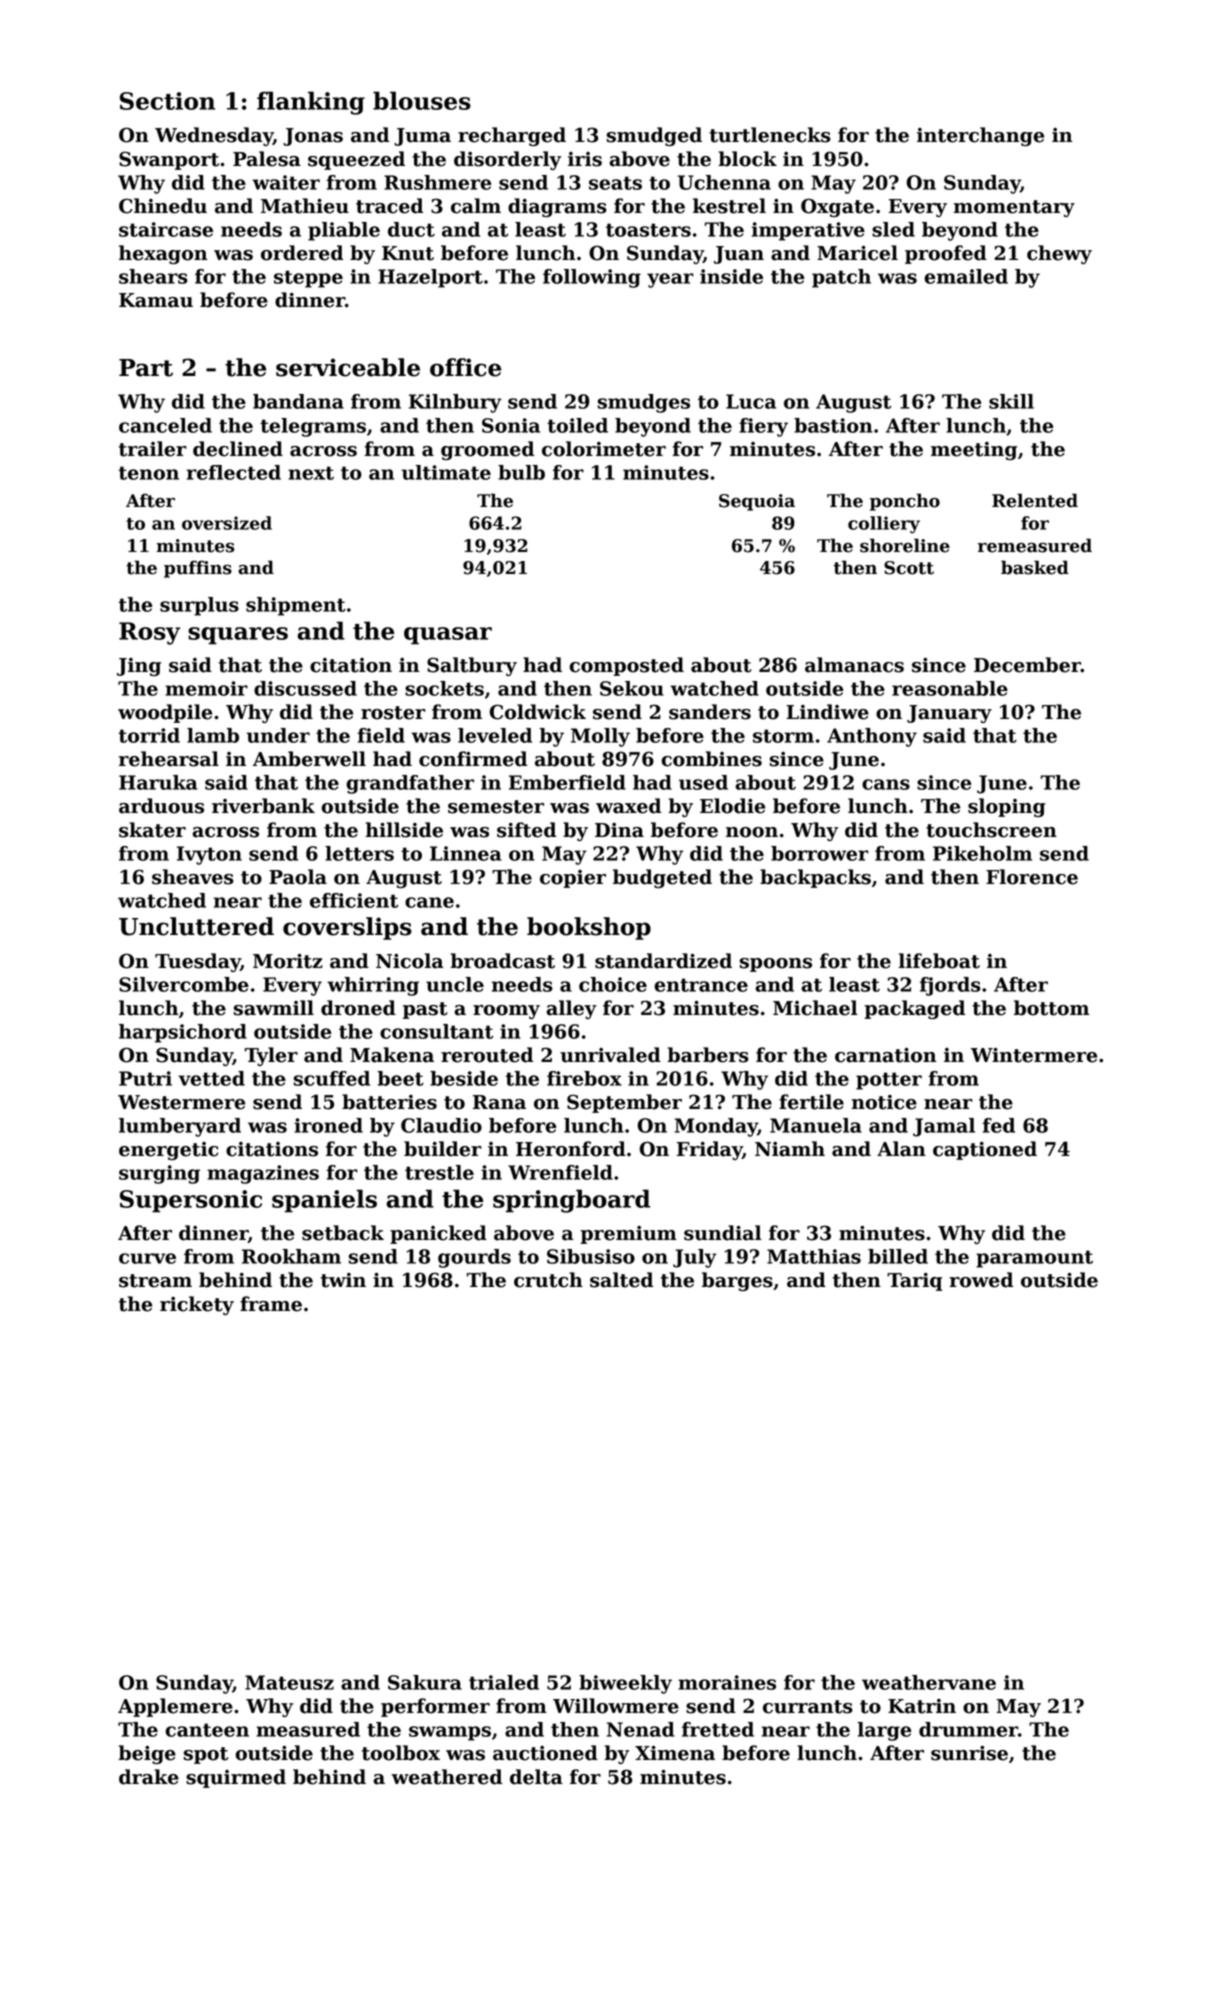  I want to click on woodpile, so click(165, 713).
